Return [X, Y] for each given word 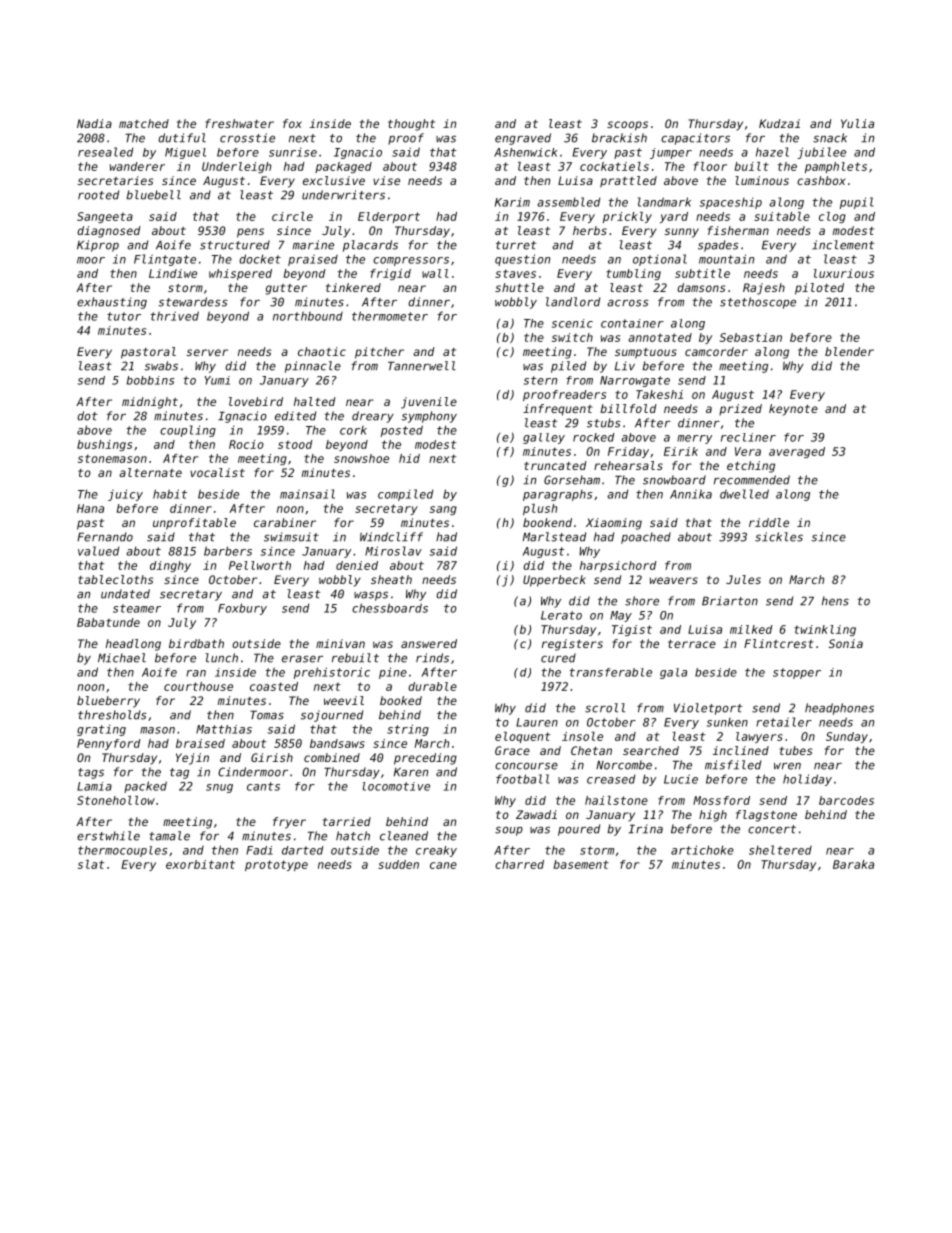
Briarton [730, 601]
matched [144, 123]
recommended [752, 480]
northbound [308, 316]
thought [411, 125]
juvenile [429, 403]
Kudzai [779, 123]
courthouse [198, 686]
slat [91, 864]
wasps [371, 596]
